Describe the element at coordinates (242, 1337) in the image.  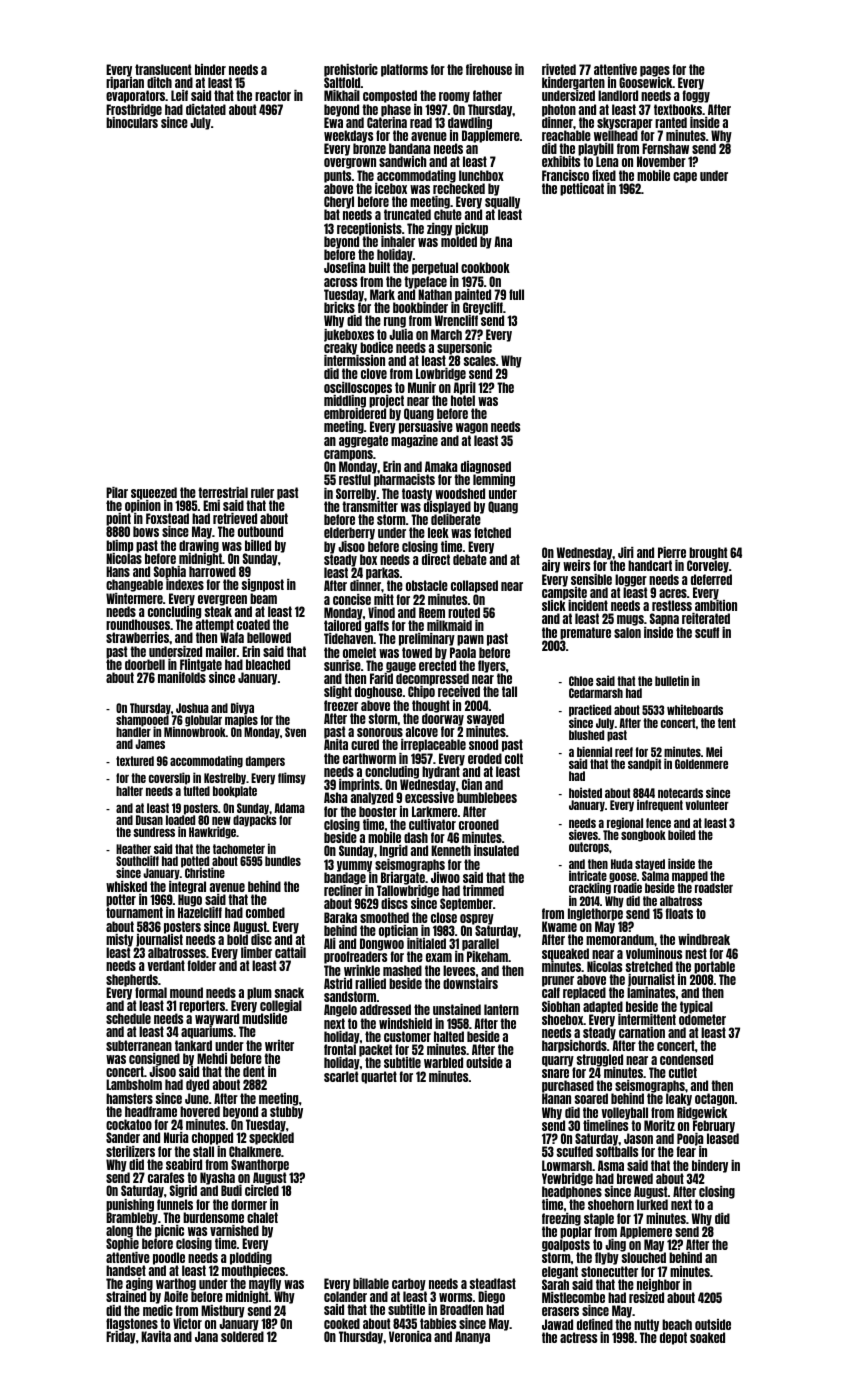
I see `soldered` at that location.
